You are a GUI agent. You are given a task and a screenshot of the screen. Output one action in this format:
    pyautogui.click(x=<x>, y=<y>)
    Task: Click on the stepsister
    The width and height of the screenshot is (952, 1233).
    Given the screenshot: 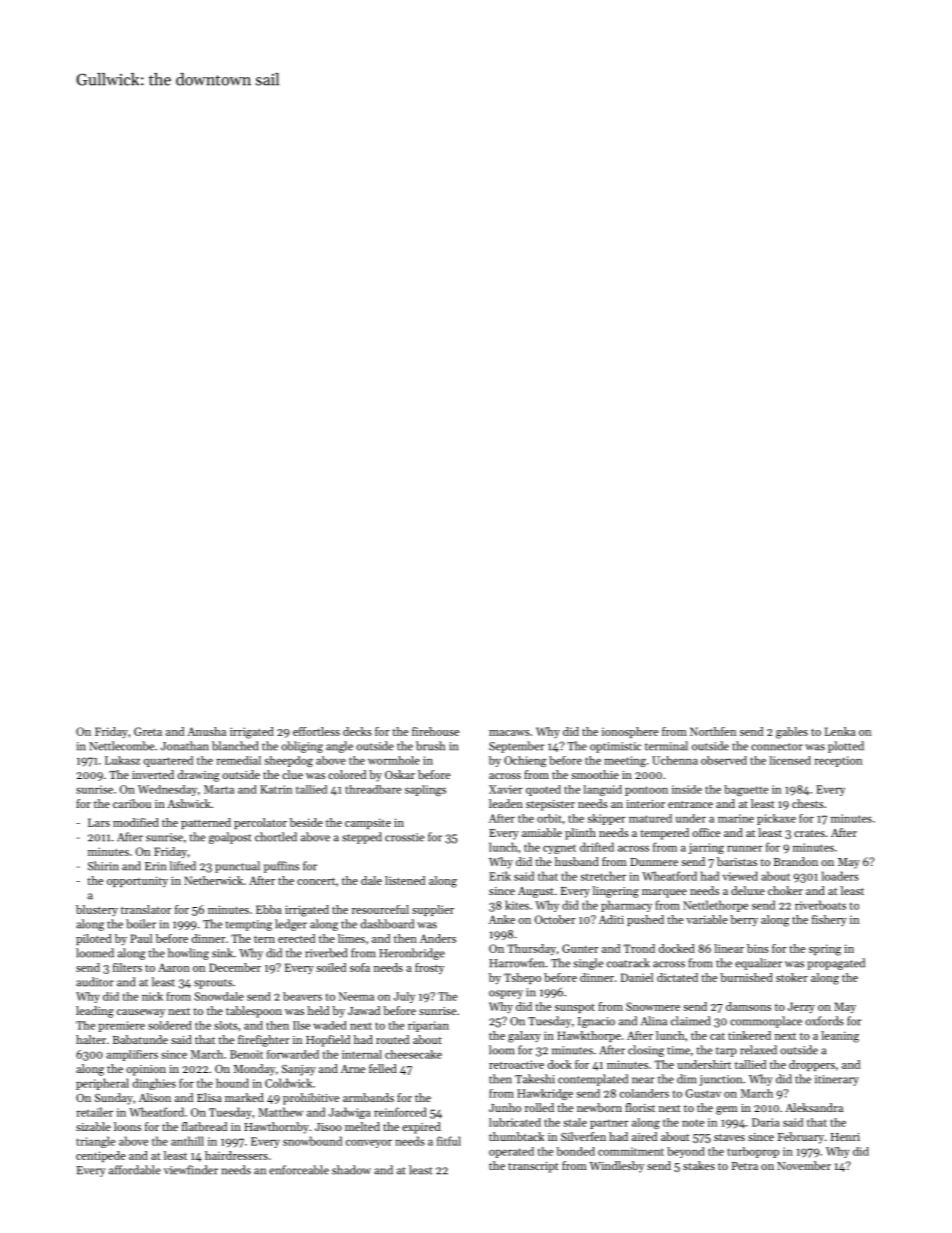 What is the action you would take?
    pyautogui.click(x=550, y=805)
